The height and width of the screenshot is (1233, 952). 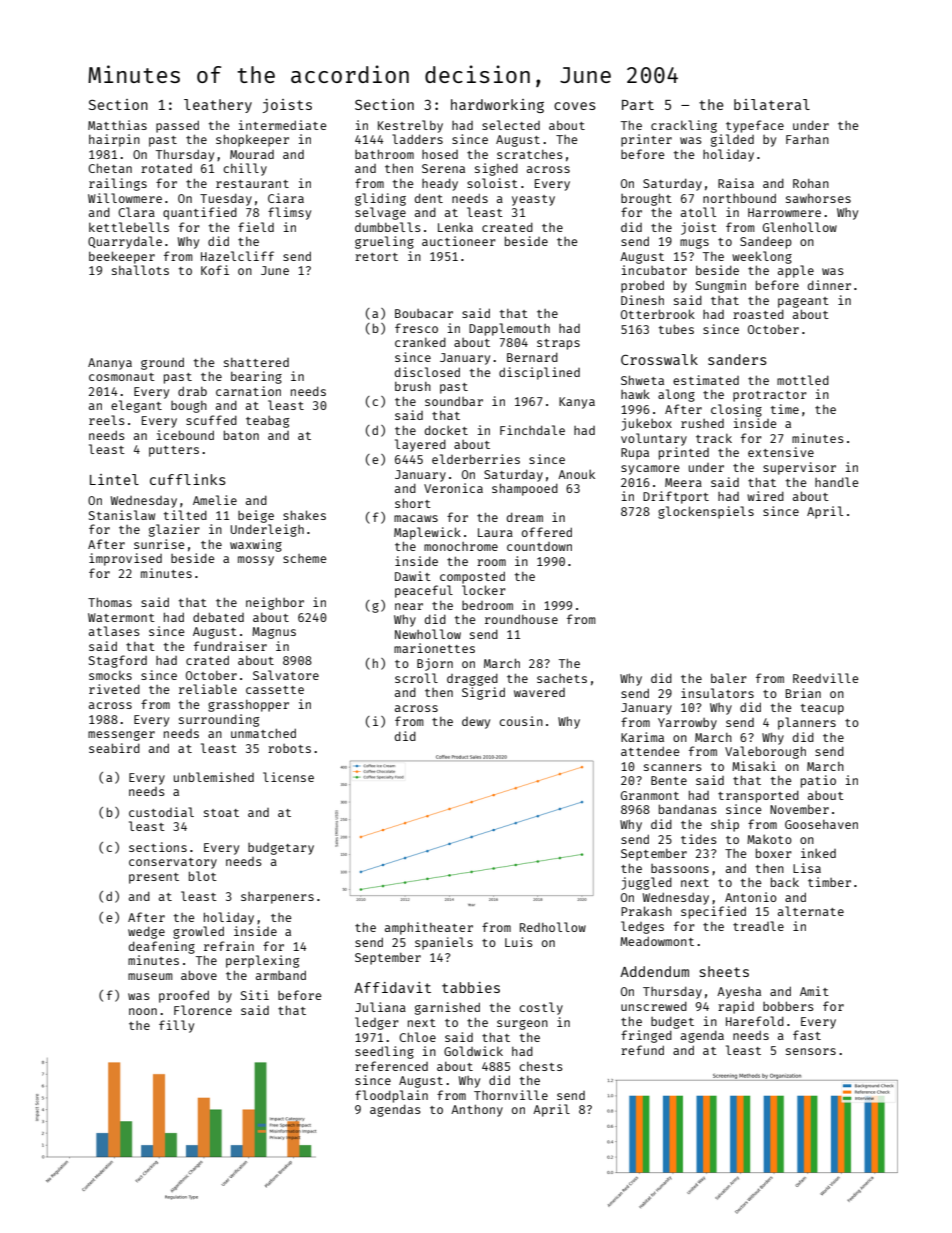 I want to click on sensors, so click(x=811, y=1051).
